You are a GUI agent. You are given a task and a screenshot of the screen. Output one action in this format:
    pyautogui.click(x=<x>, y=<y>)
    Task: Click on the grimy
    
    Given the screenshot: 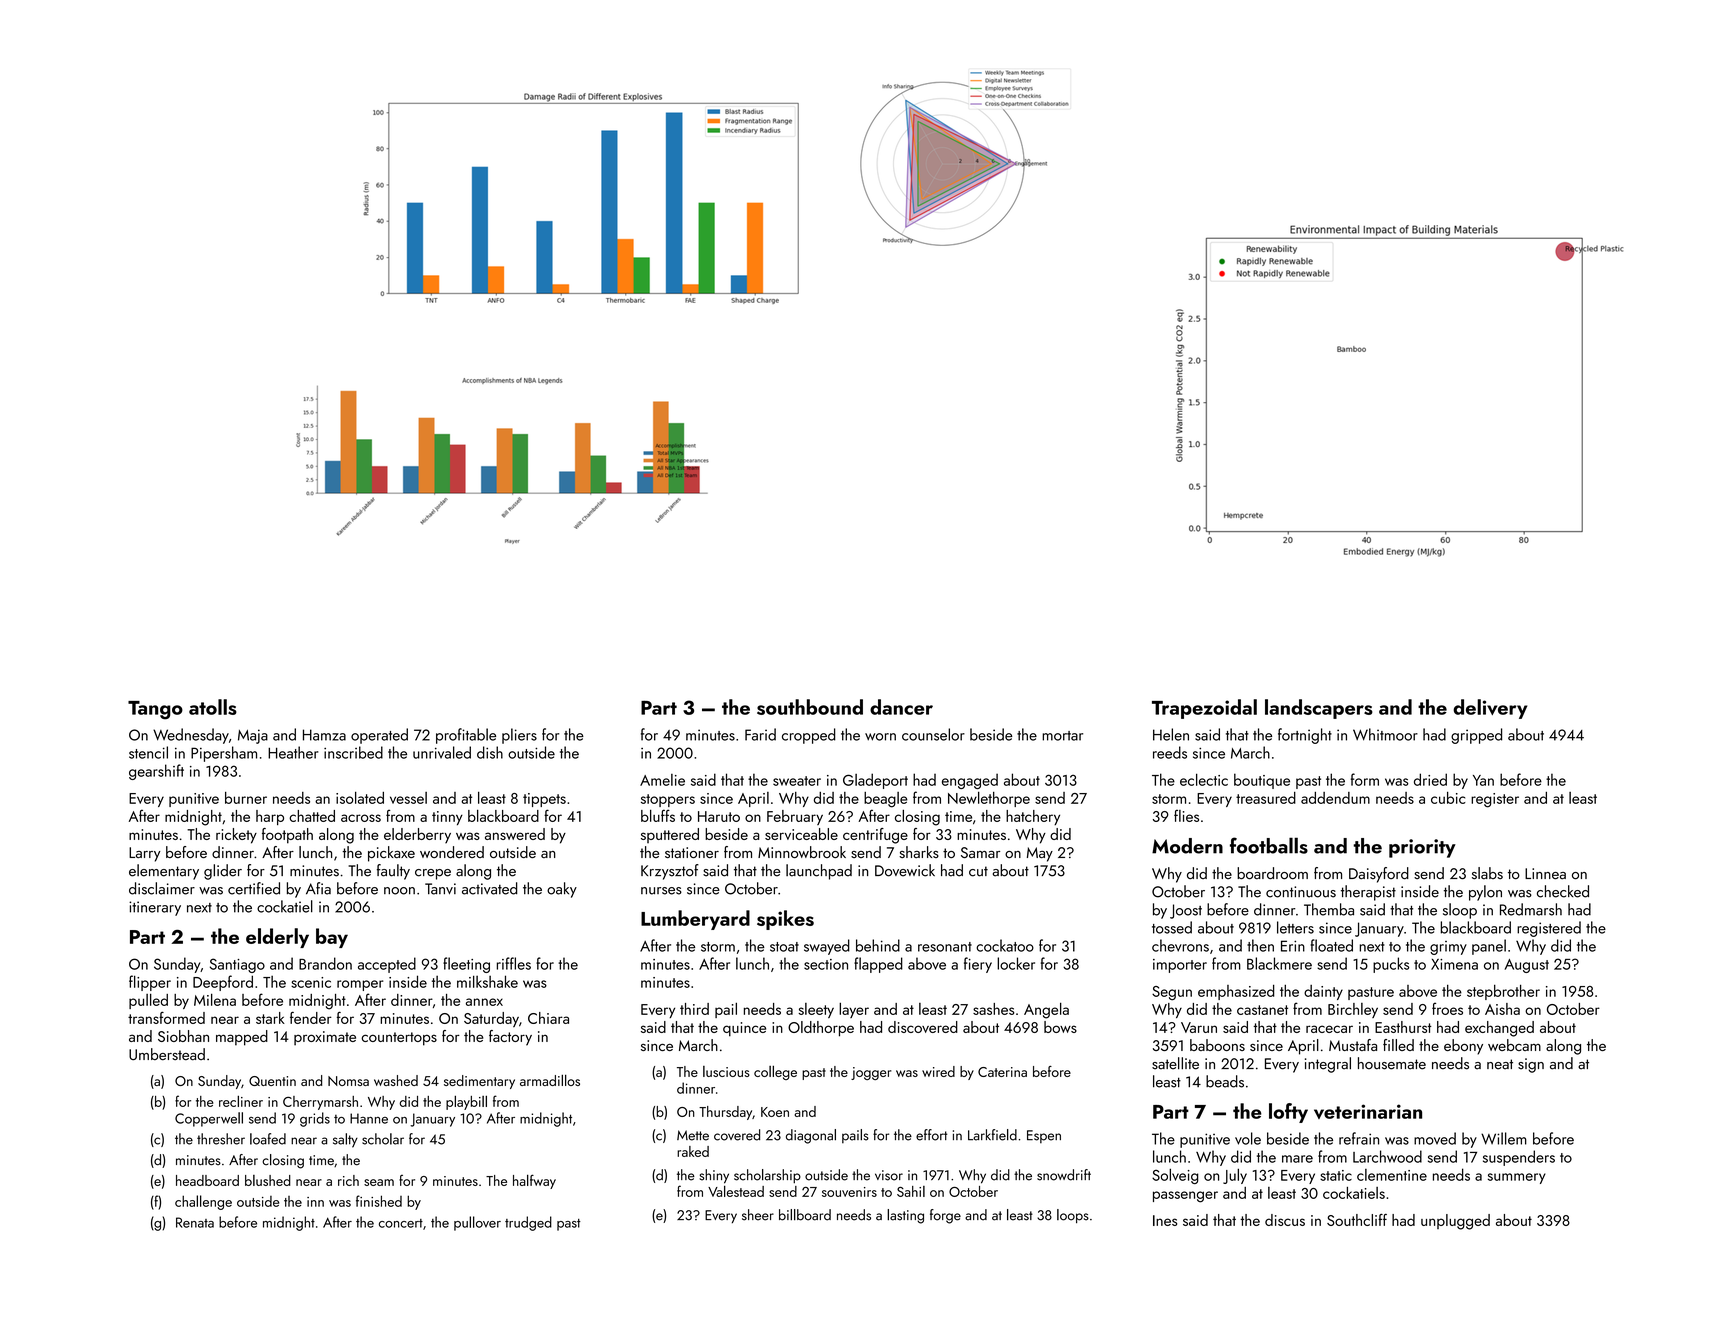 What is the action you would take?
    pyautogui.click(x=1448, y=948)
